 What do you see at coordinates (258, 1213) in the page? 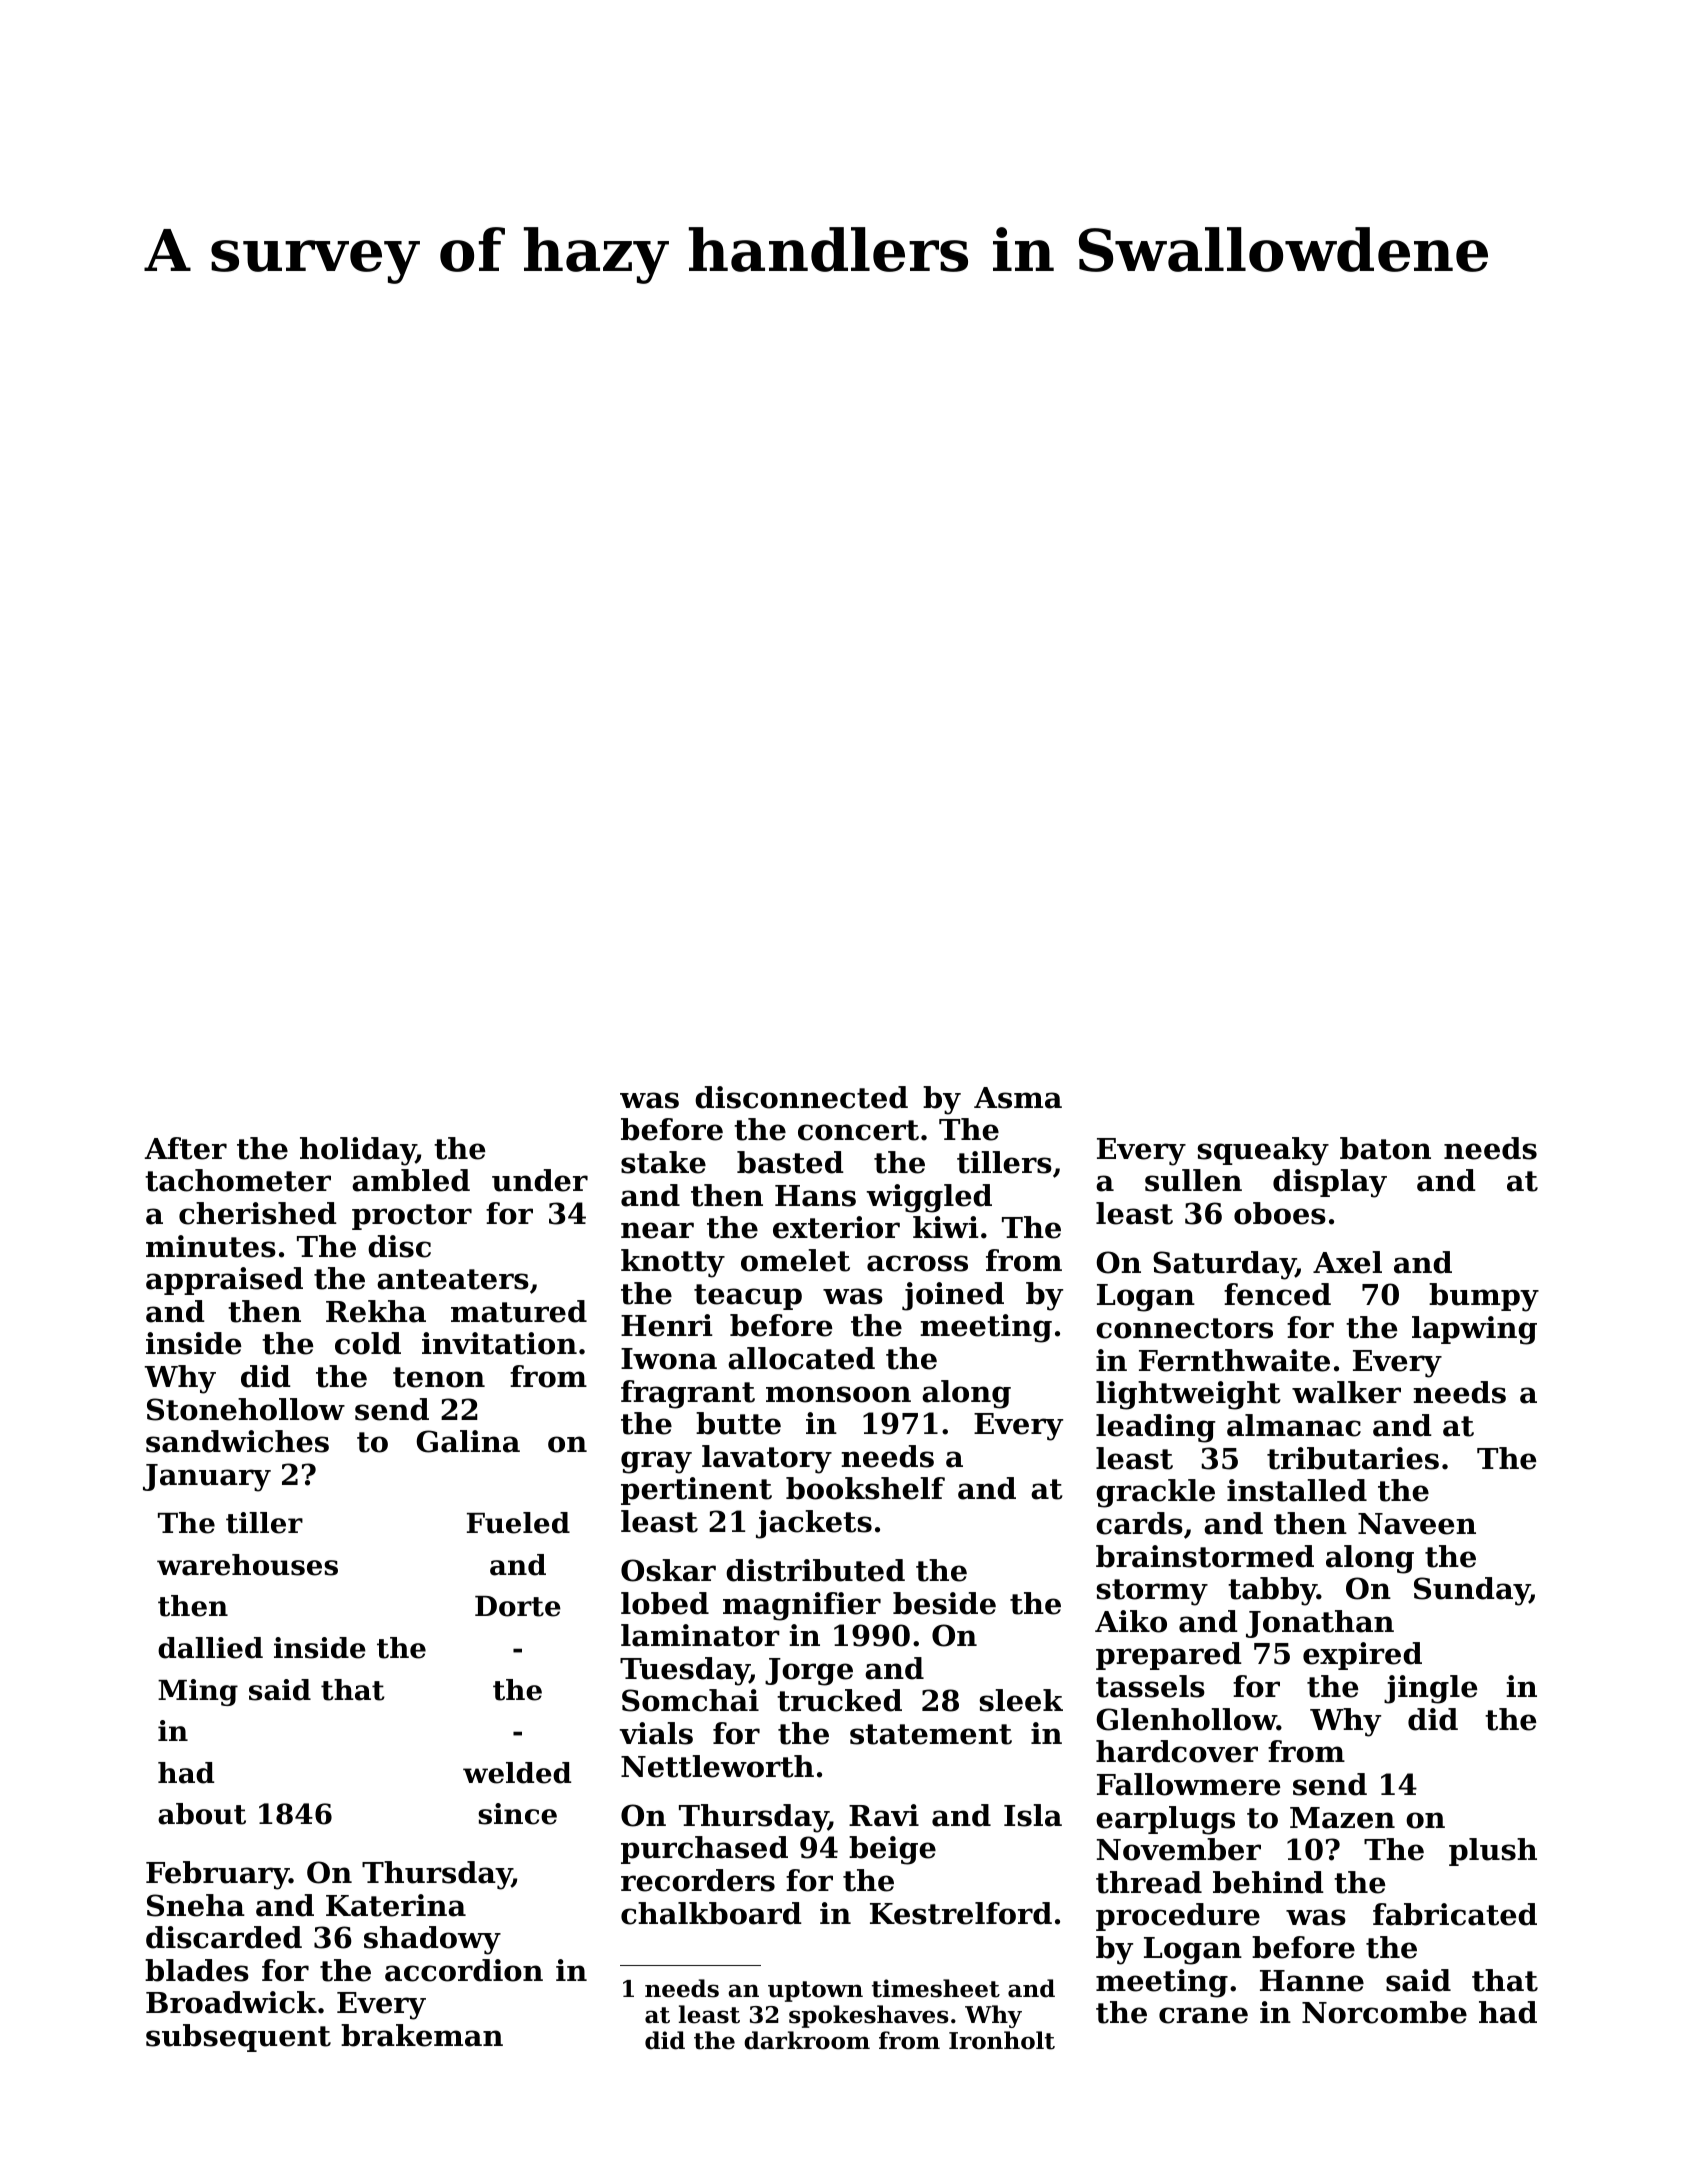
I see `cherished` at bounding box center [258, 1213].
